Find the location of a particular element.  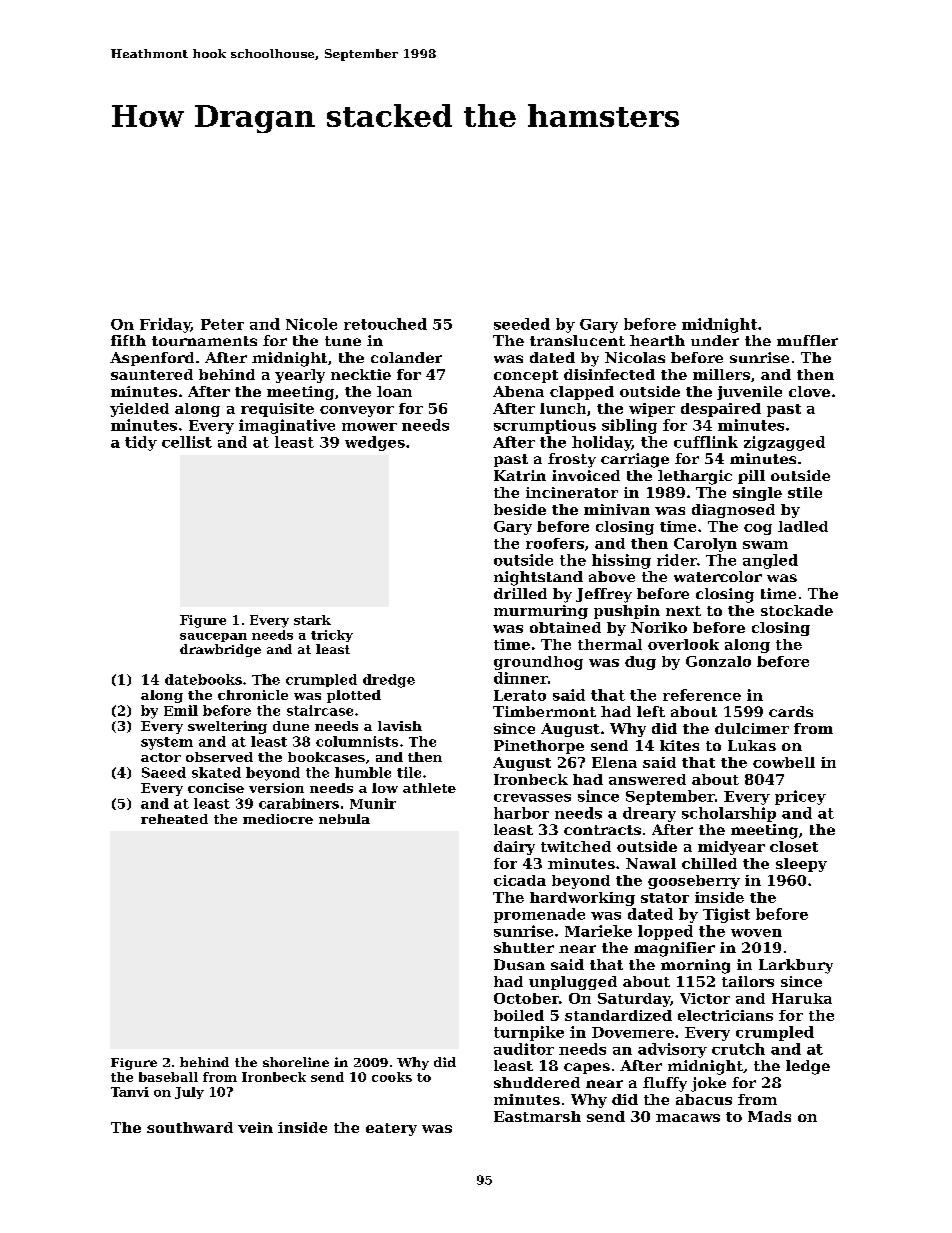

cellist is located at coordinates (187, 442).
